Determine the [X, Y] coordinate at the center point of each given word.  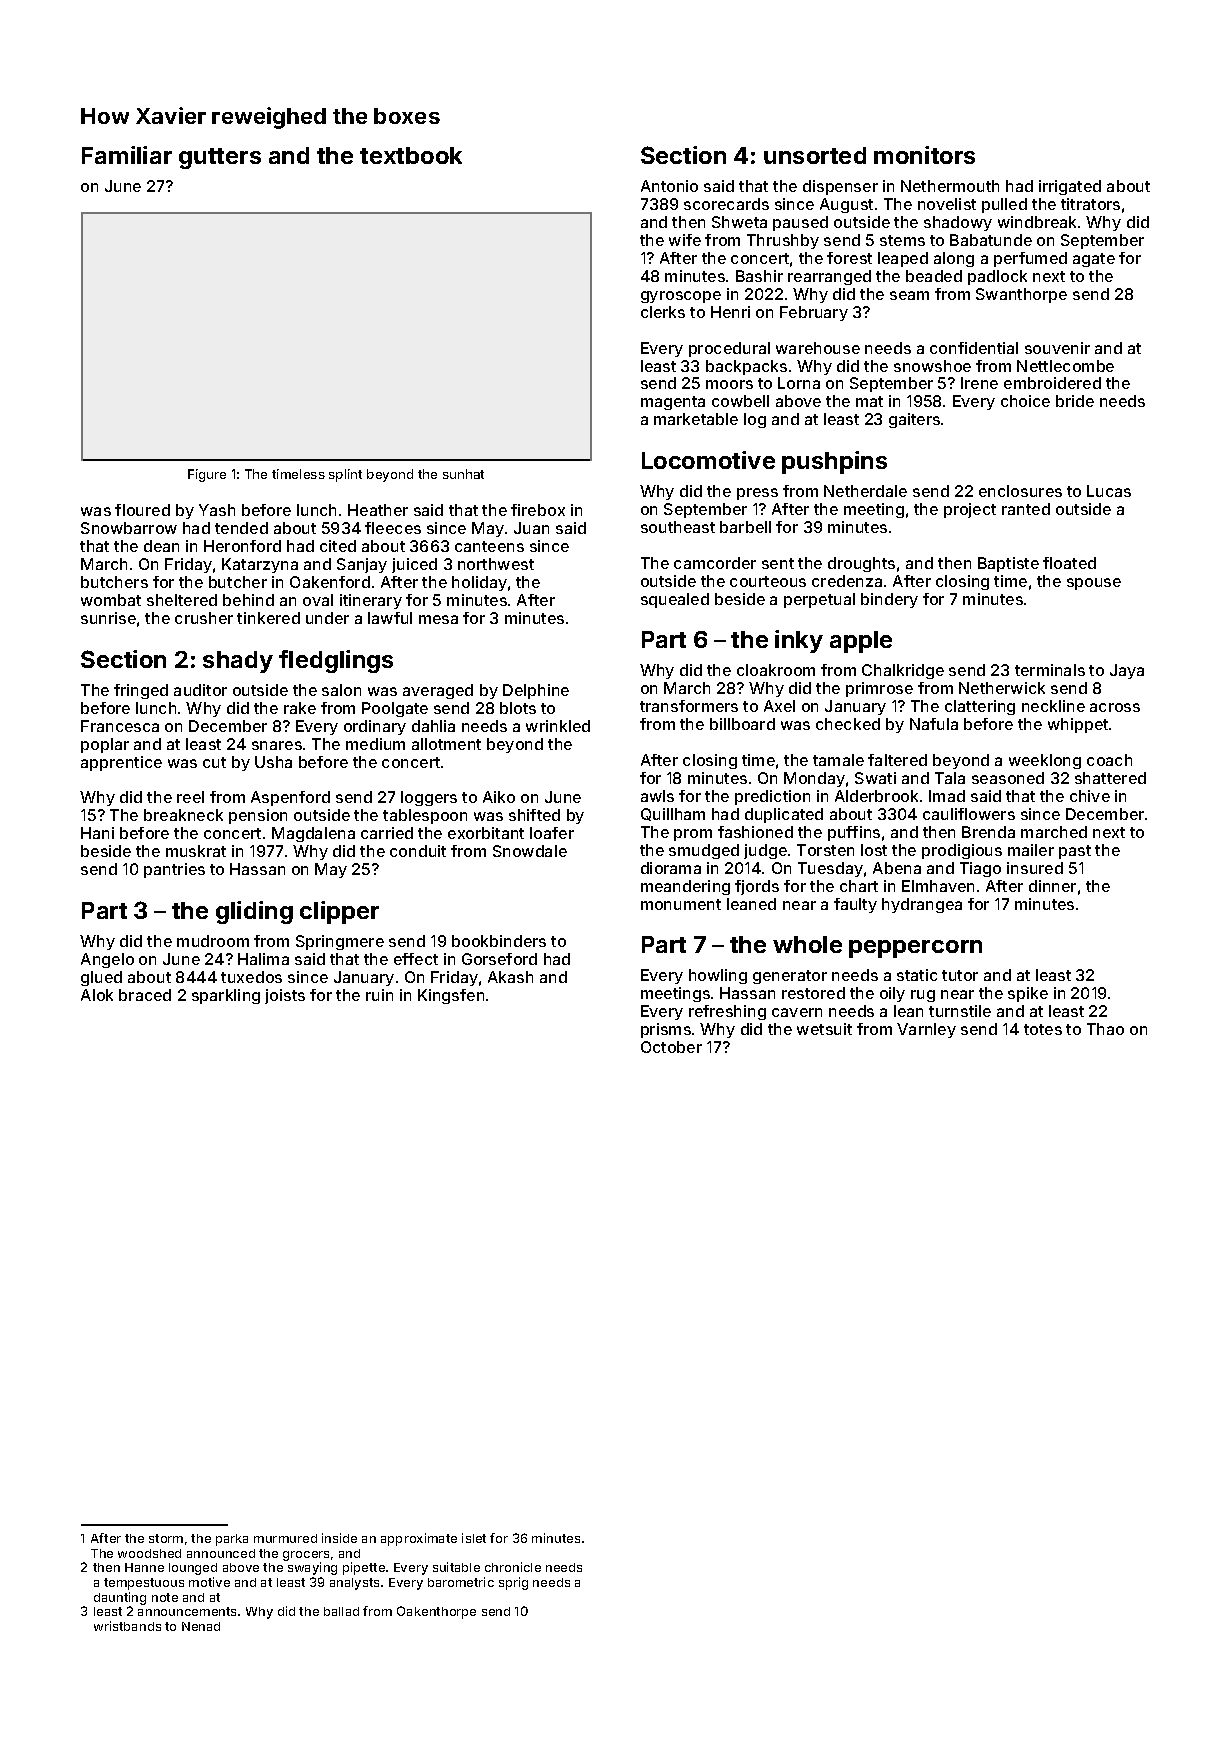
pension [258, 816]
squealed [675, 600]
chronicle [513, 1567]
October [671, 1047]
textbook [411, 155]
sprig [513, 1583]
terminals [1050, 670]
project [970, 510]
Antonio [669, 186]
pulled [1004, 205]
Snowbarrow [129, 528]
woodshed [149, 1553]
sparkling [226, 996]
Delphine [536, 691]
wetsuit [824, 1029]
